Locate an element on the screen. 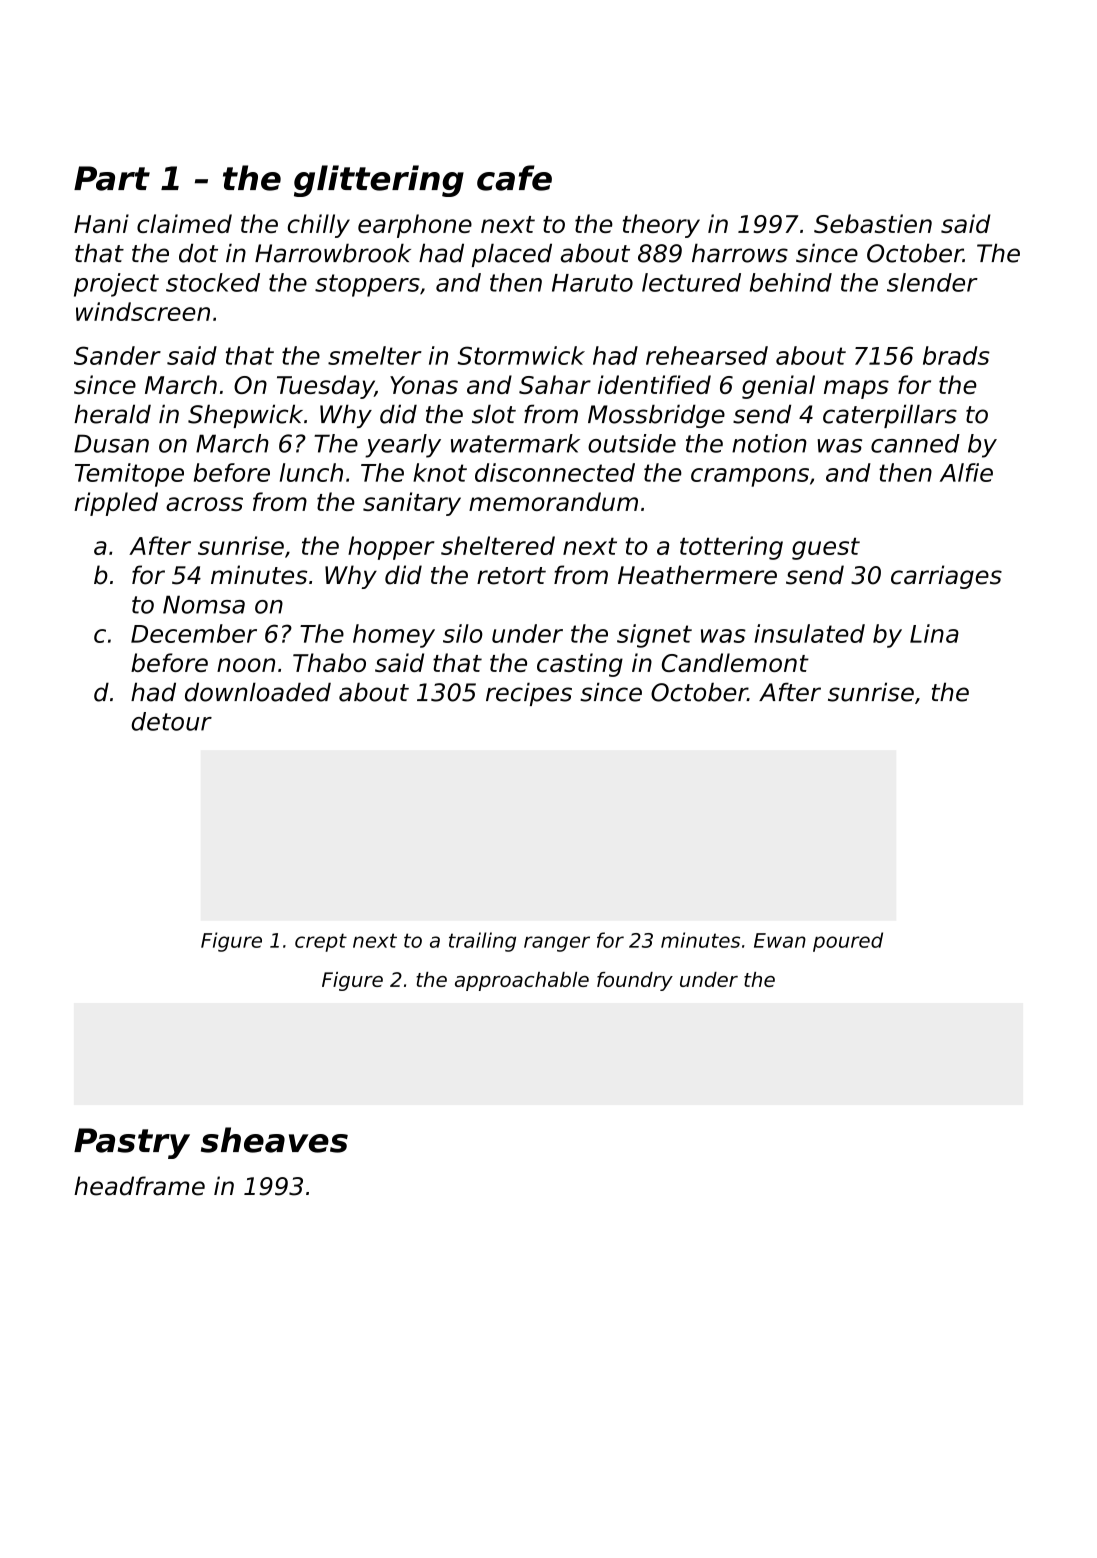 The height and width of the screenshot is (1558, 1097). crept is located at coordinates (321, 942).
